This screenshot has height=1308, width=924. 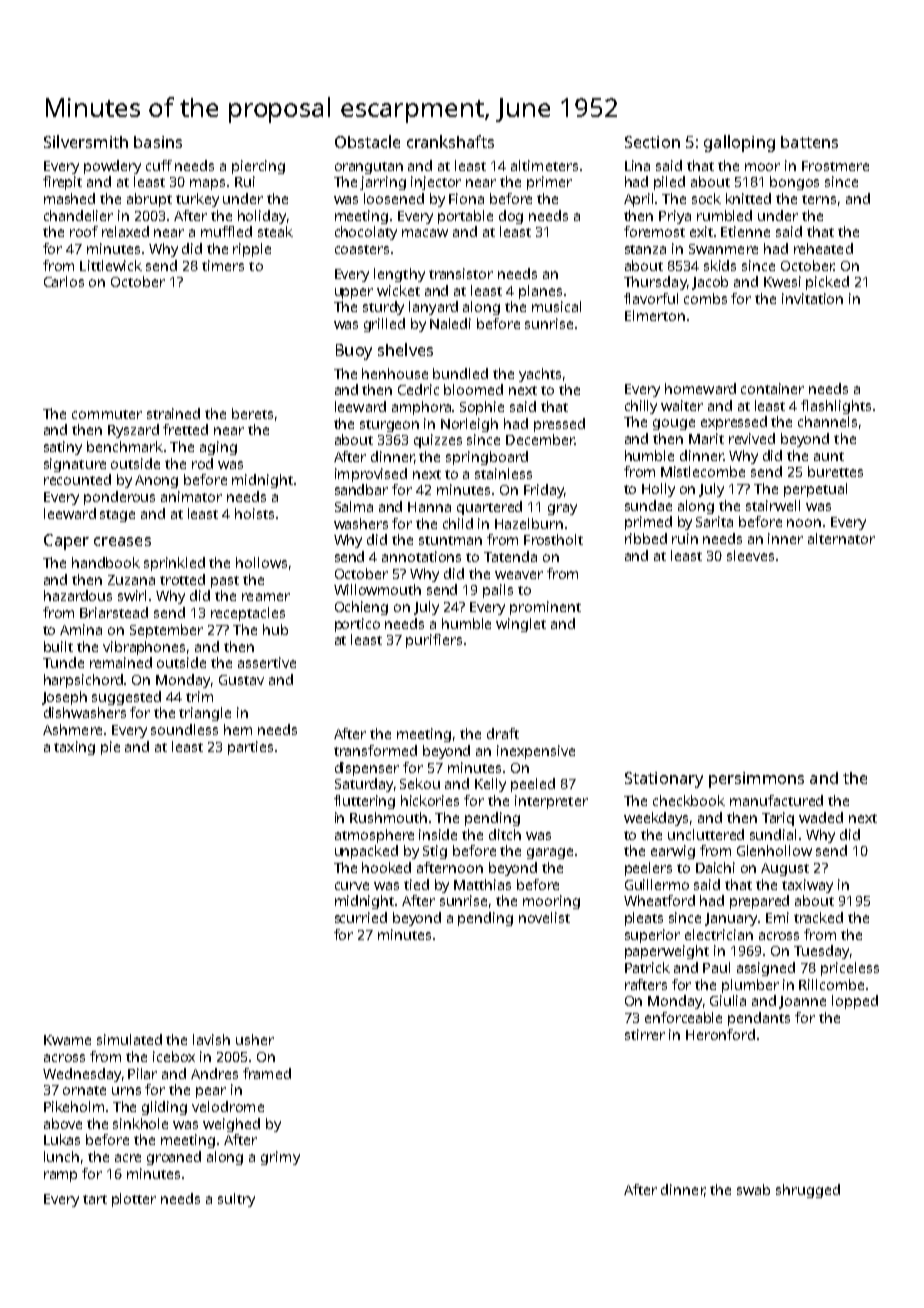 I want to click on muffled, so click(x=226, y=231).
